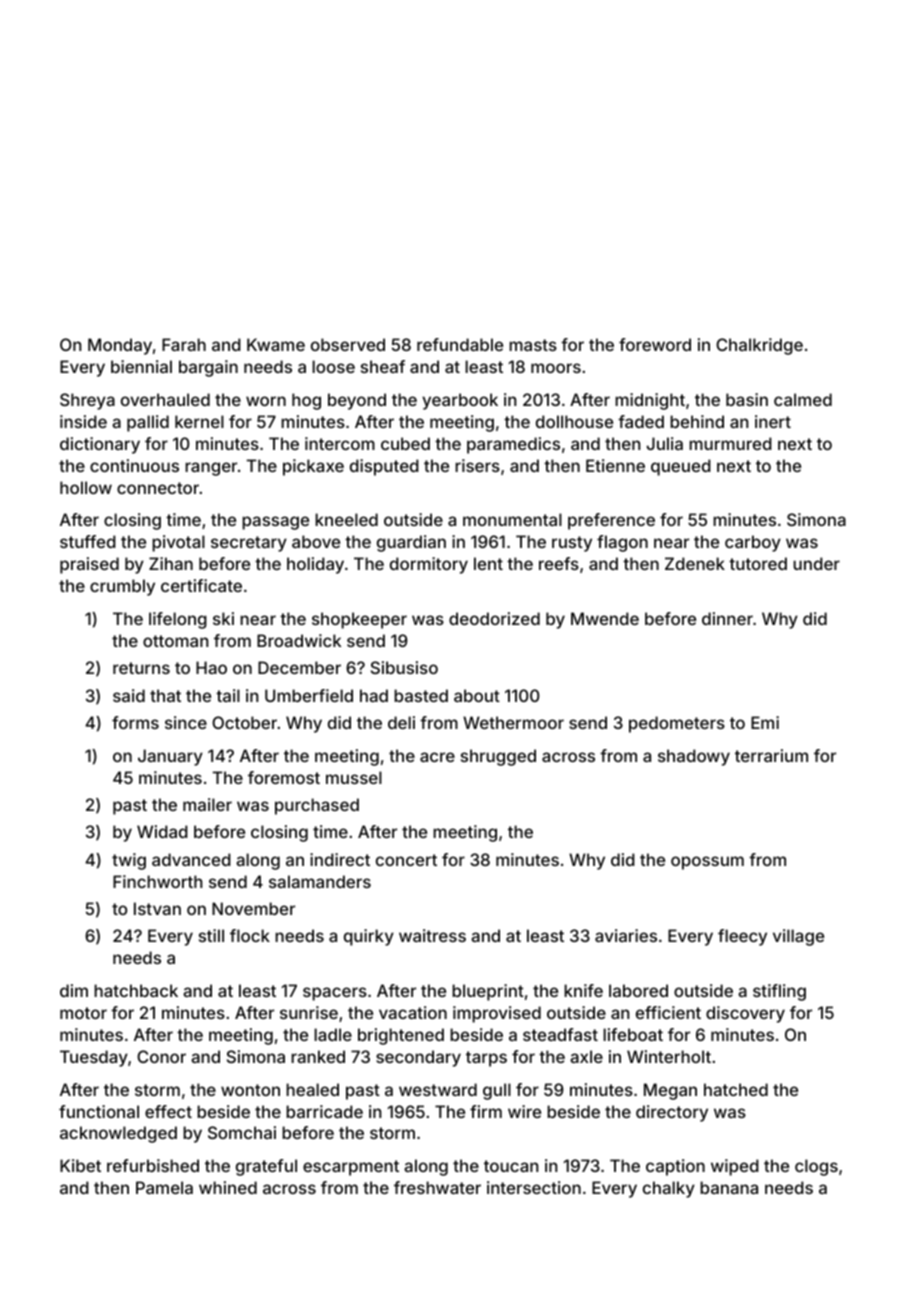 The height and width of the screenshot is (1316, 908). I want to click on westward, so click(438, 1089).
